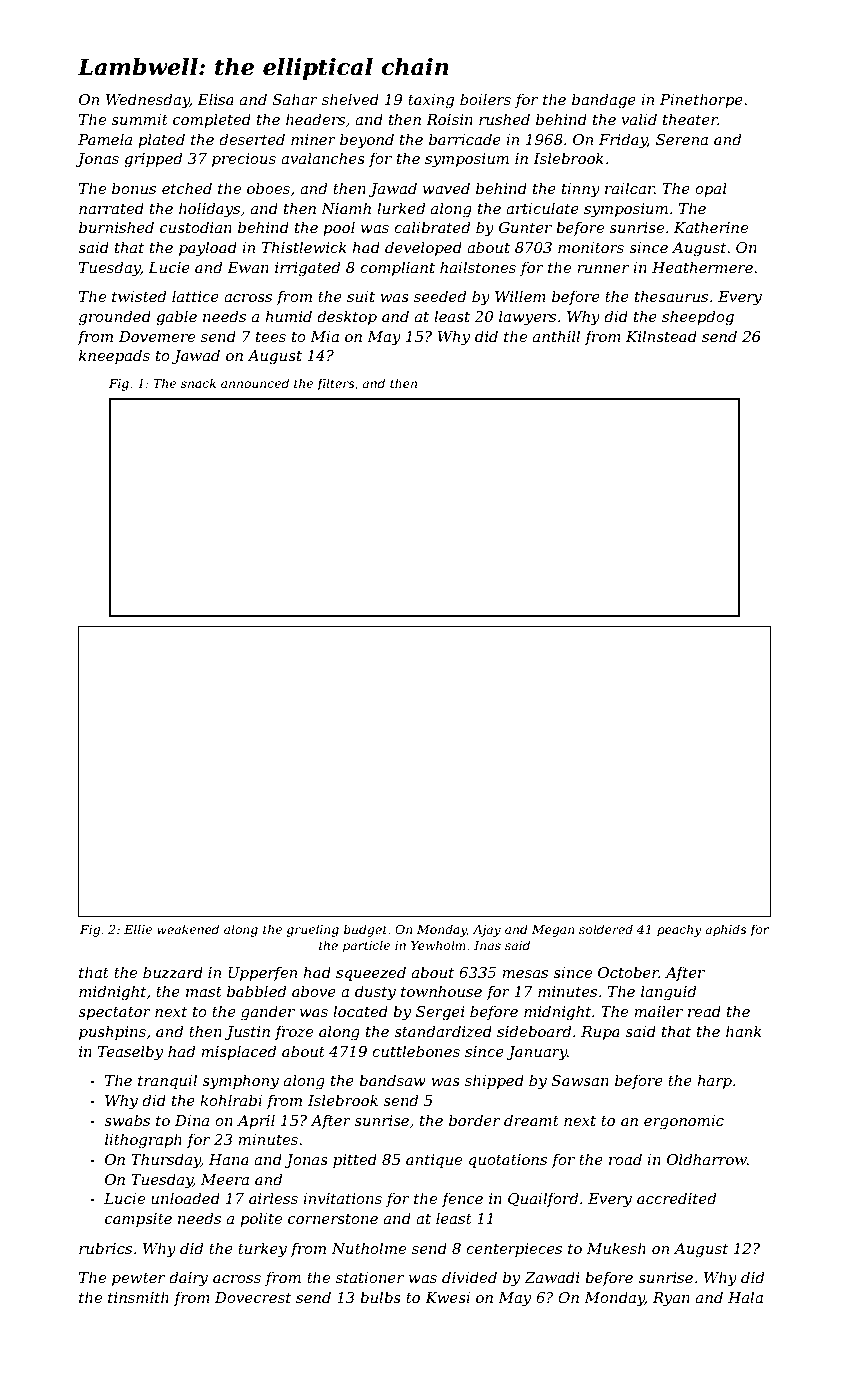  What do you see at coordinates (350, 99) in the screenshot?
I see `shelved` at bounding box center [350, 99].
